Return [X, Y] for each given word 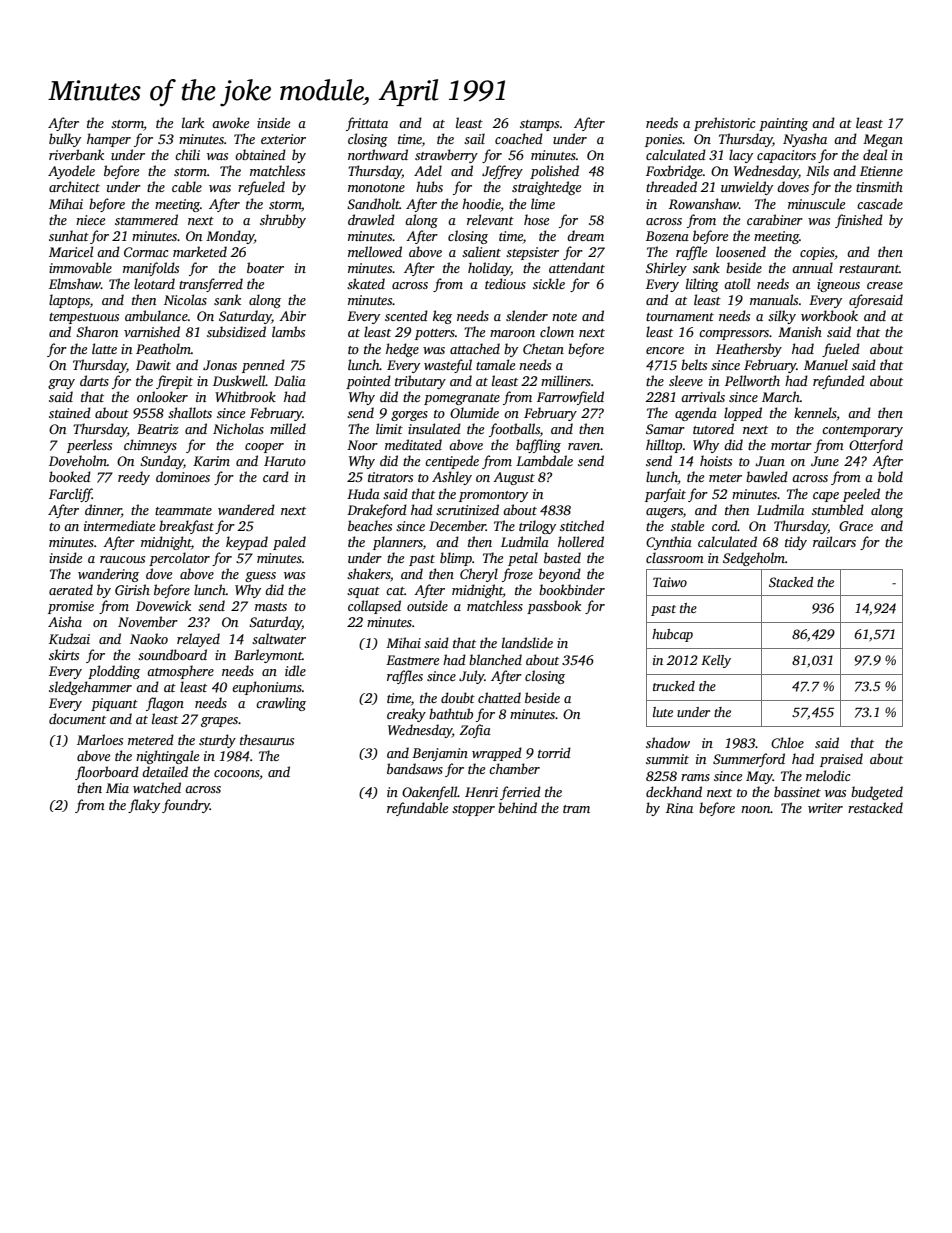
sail [474, 138]
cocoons [236, 773]
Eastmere [412, 660]
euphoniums [267, 688]
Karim [211, 461]
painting [783, 124]
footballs [514, 430]
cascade [880, 203]
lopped [743, 414]
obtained [260, 154]
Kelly [716, 661]
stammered [146, 219]
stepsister [532, 253]
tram [576, 809]
